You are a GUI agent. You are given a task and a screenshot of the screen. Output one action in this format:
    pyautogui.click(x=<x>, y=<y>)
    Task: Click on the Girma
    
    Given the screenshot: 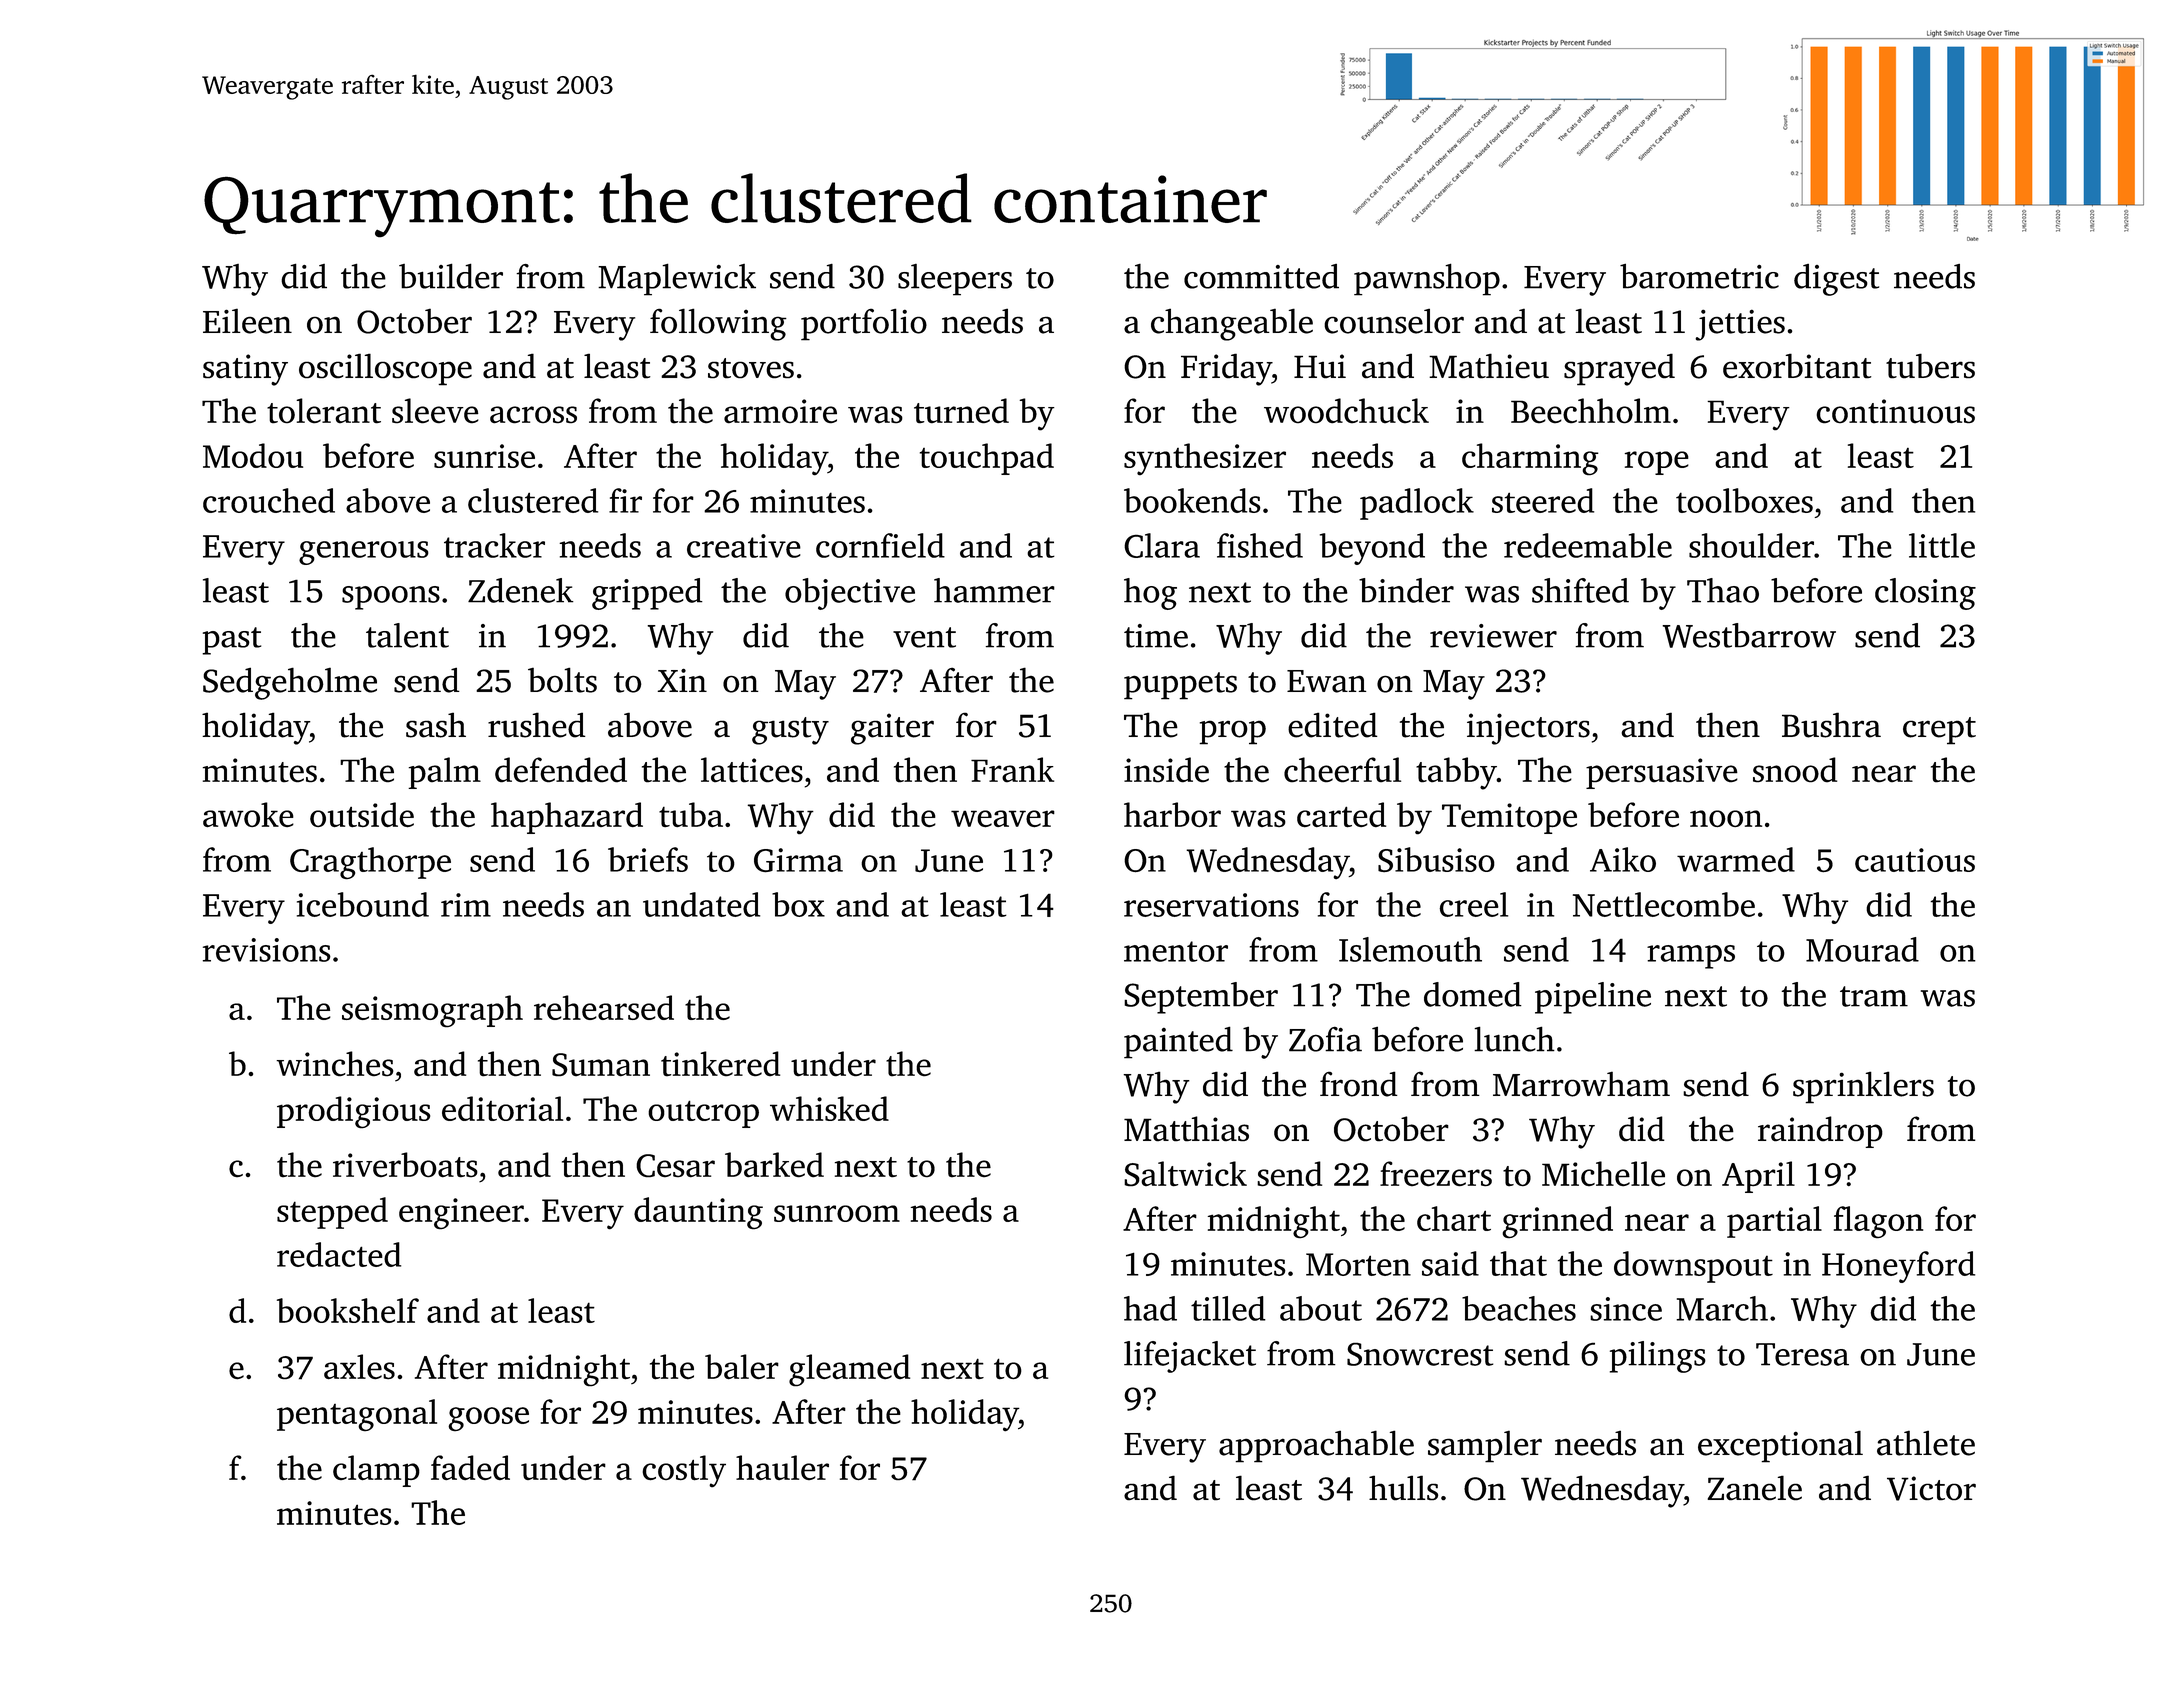 What is the action you would take?
    pyautogui.click(x=798, y=860)
